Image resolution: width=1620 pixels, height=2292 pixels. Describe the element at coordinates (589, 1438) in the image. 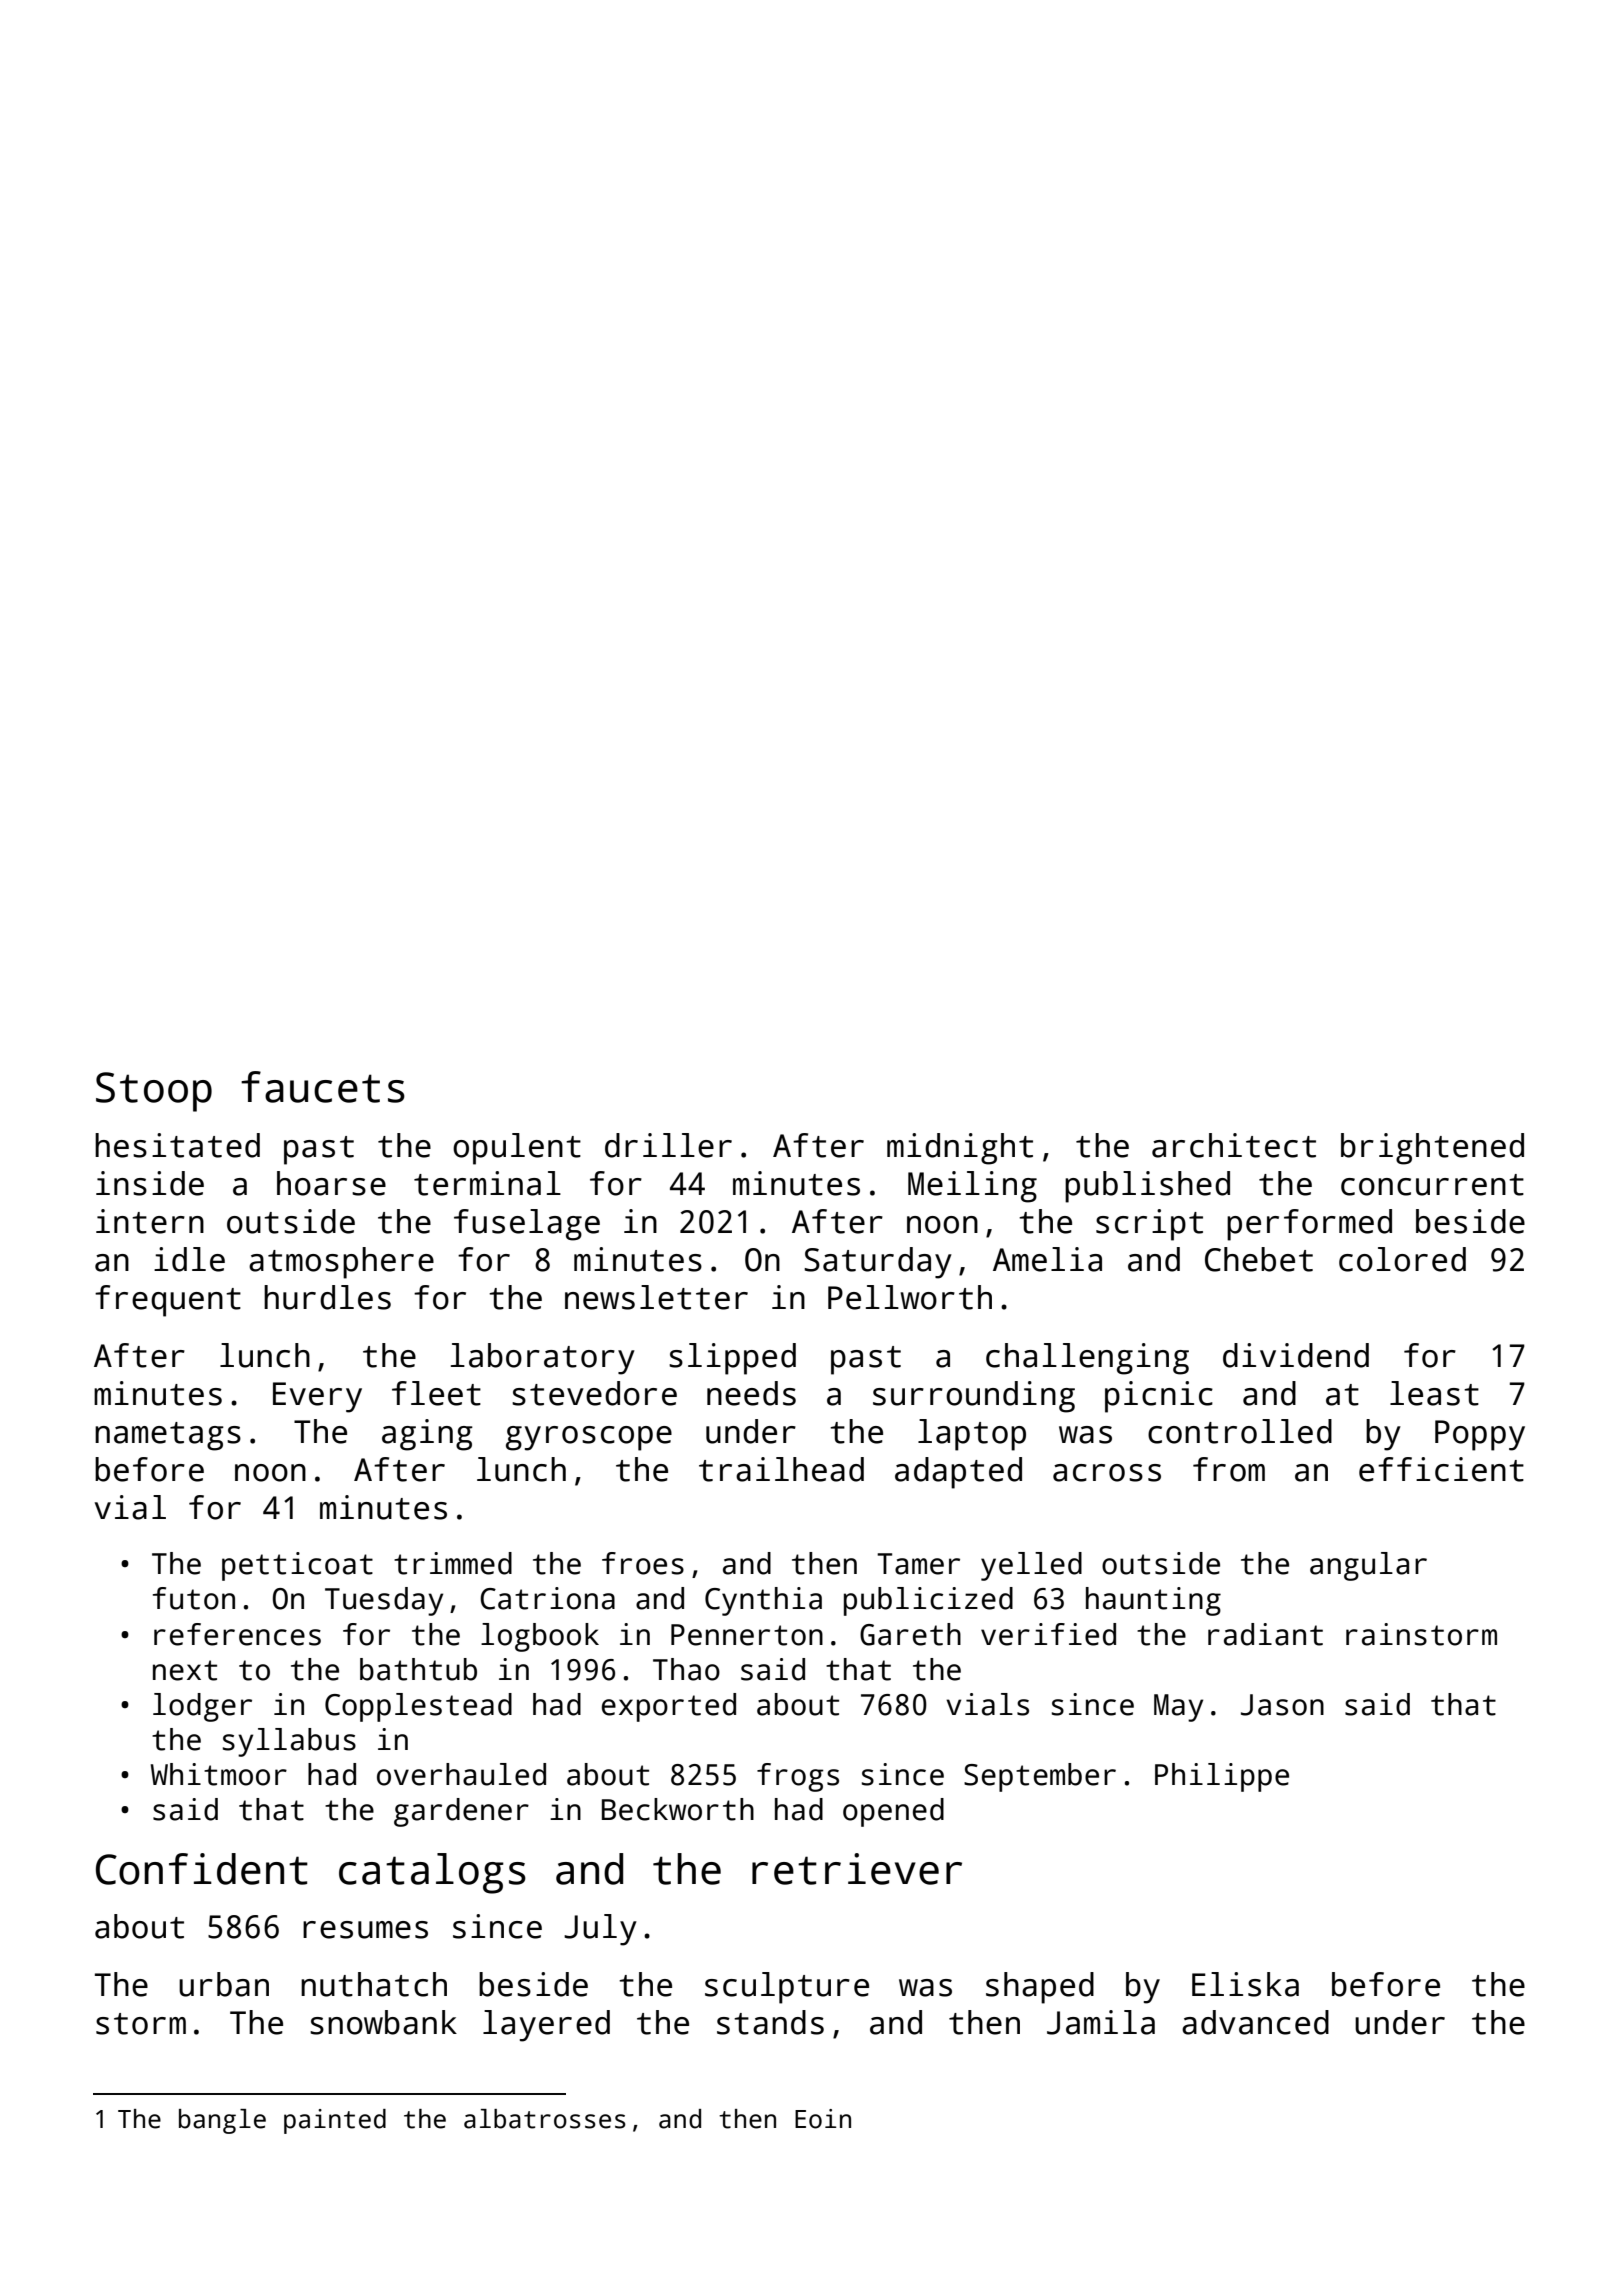

I see `gyroscope` at that location.
